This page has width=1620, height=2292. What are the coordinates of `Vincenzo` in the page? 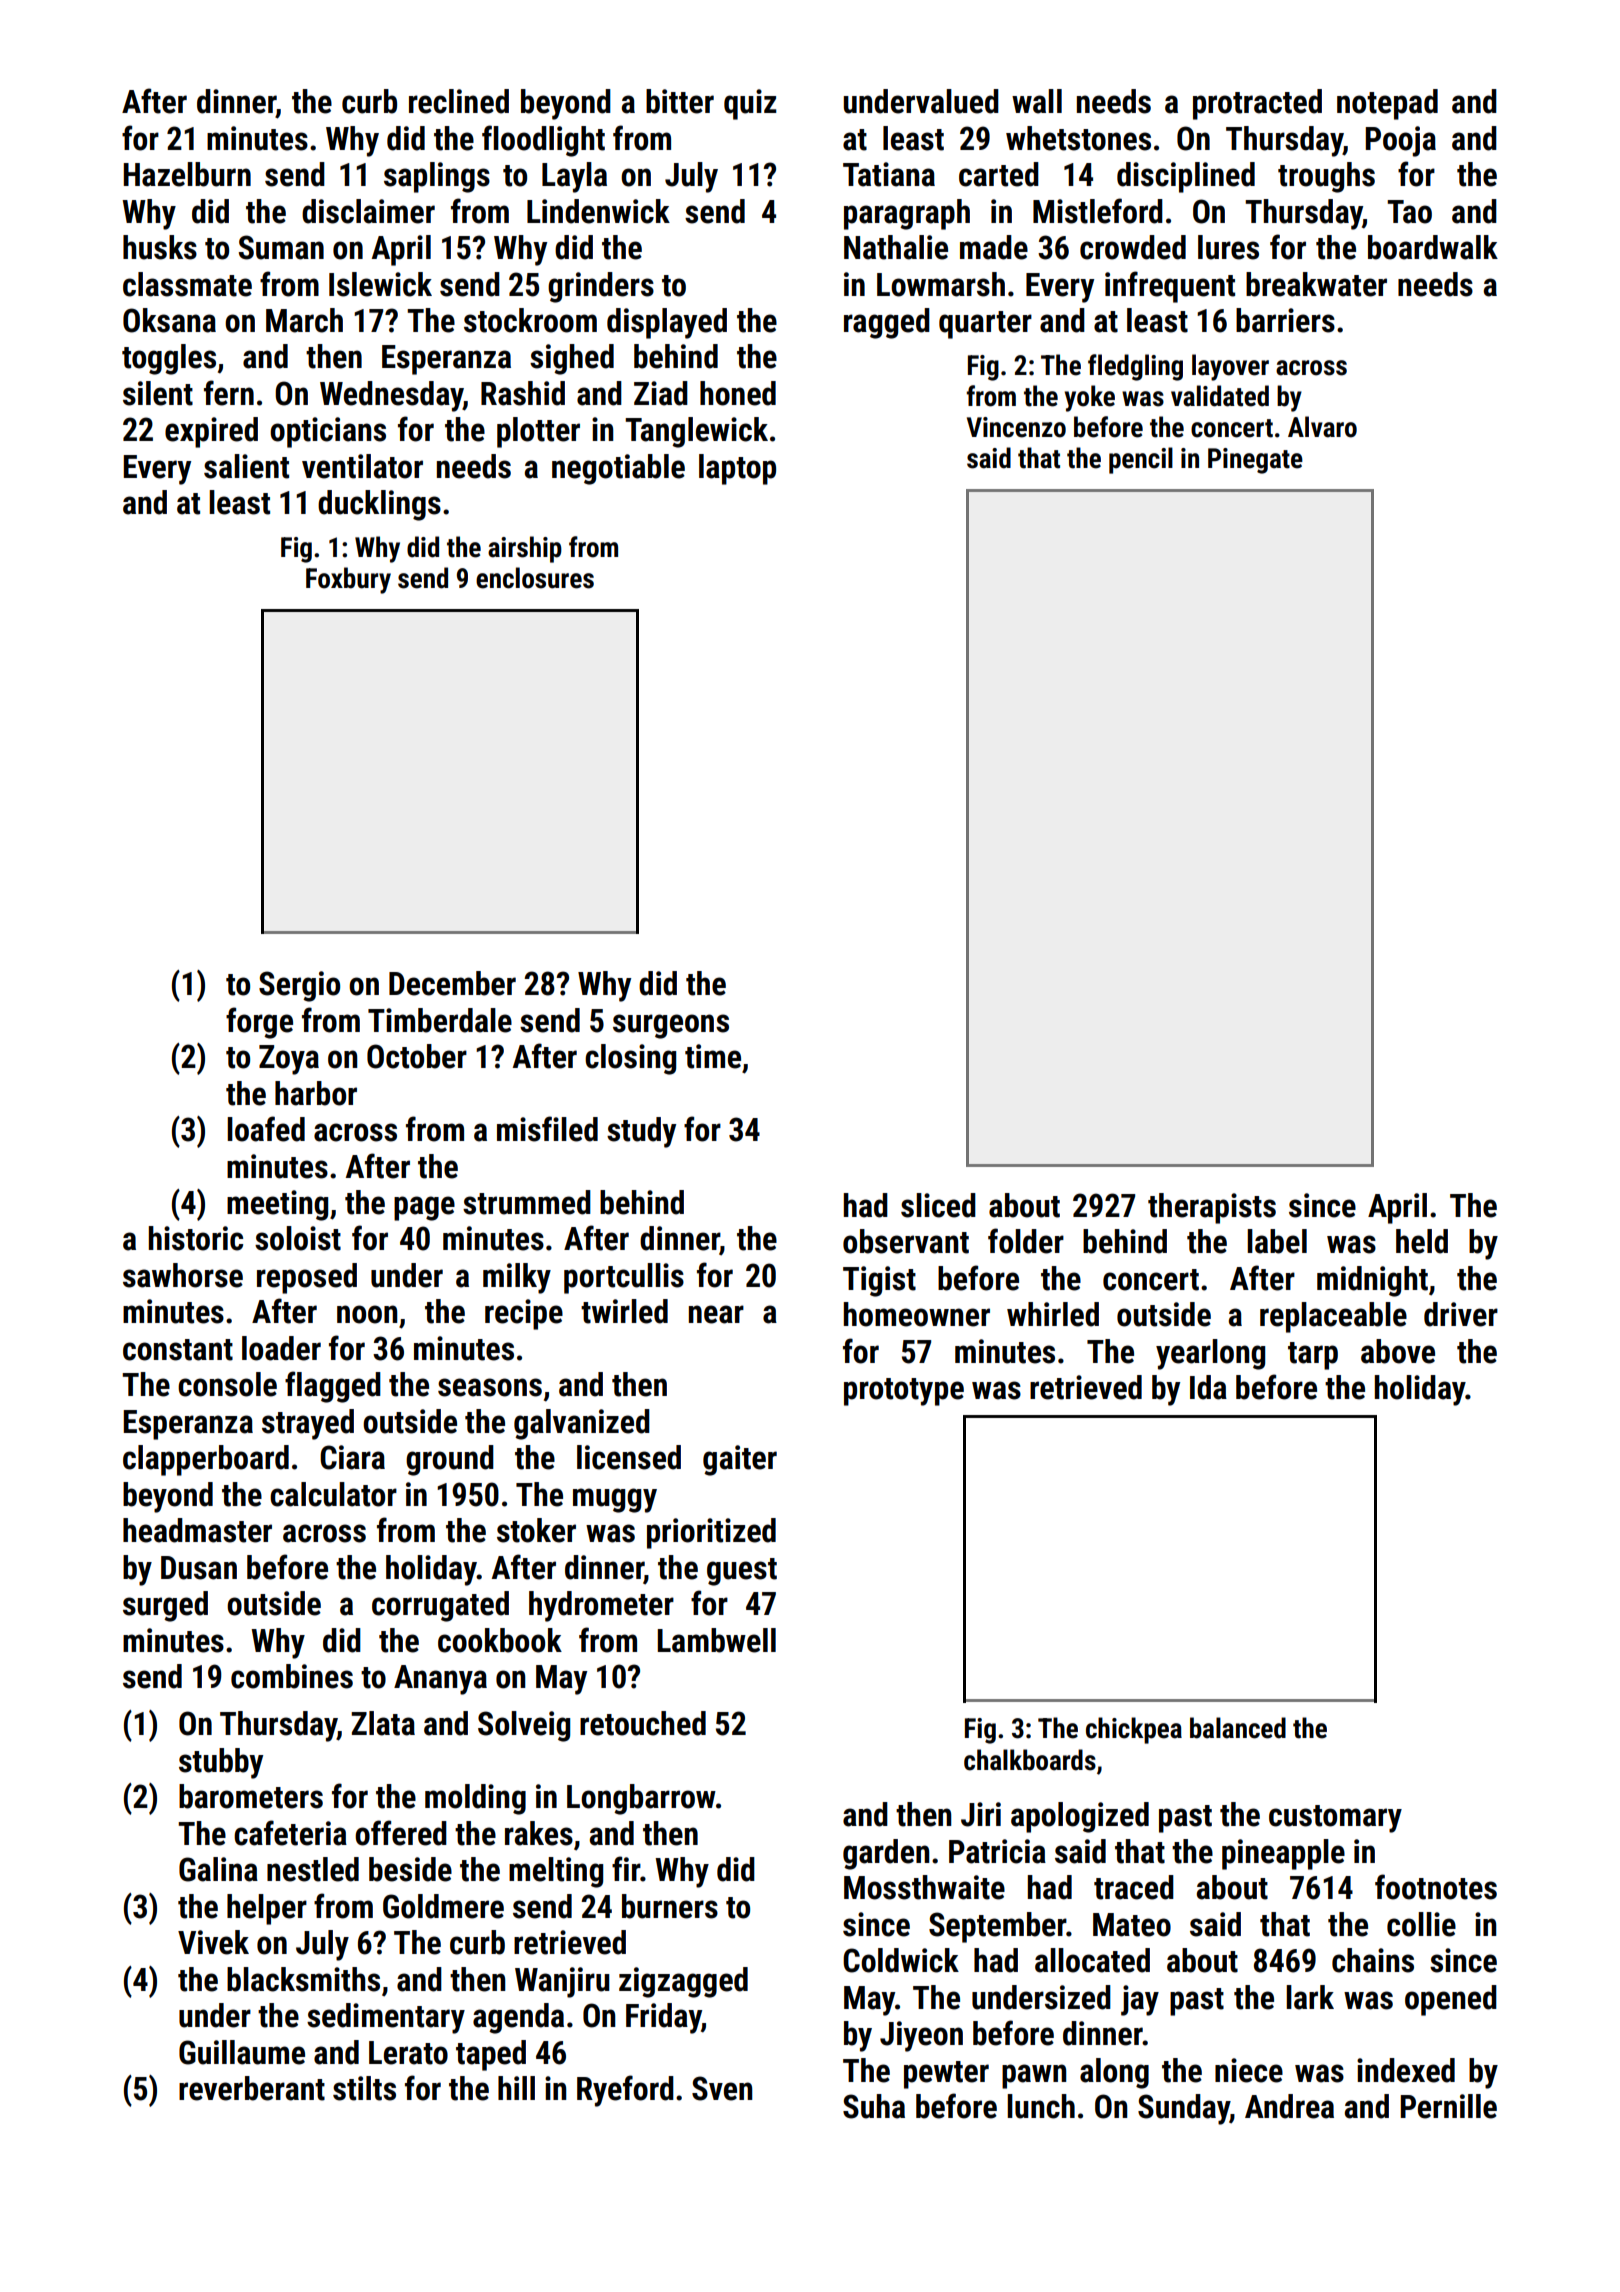 It's located at (1016, 427).
